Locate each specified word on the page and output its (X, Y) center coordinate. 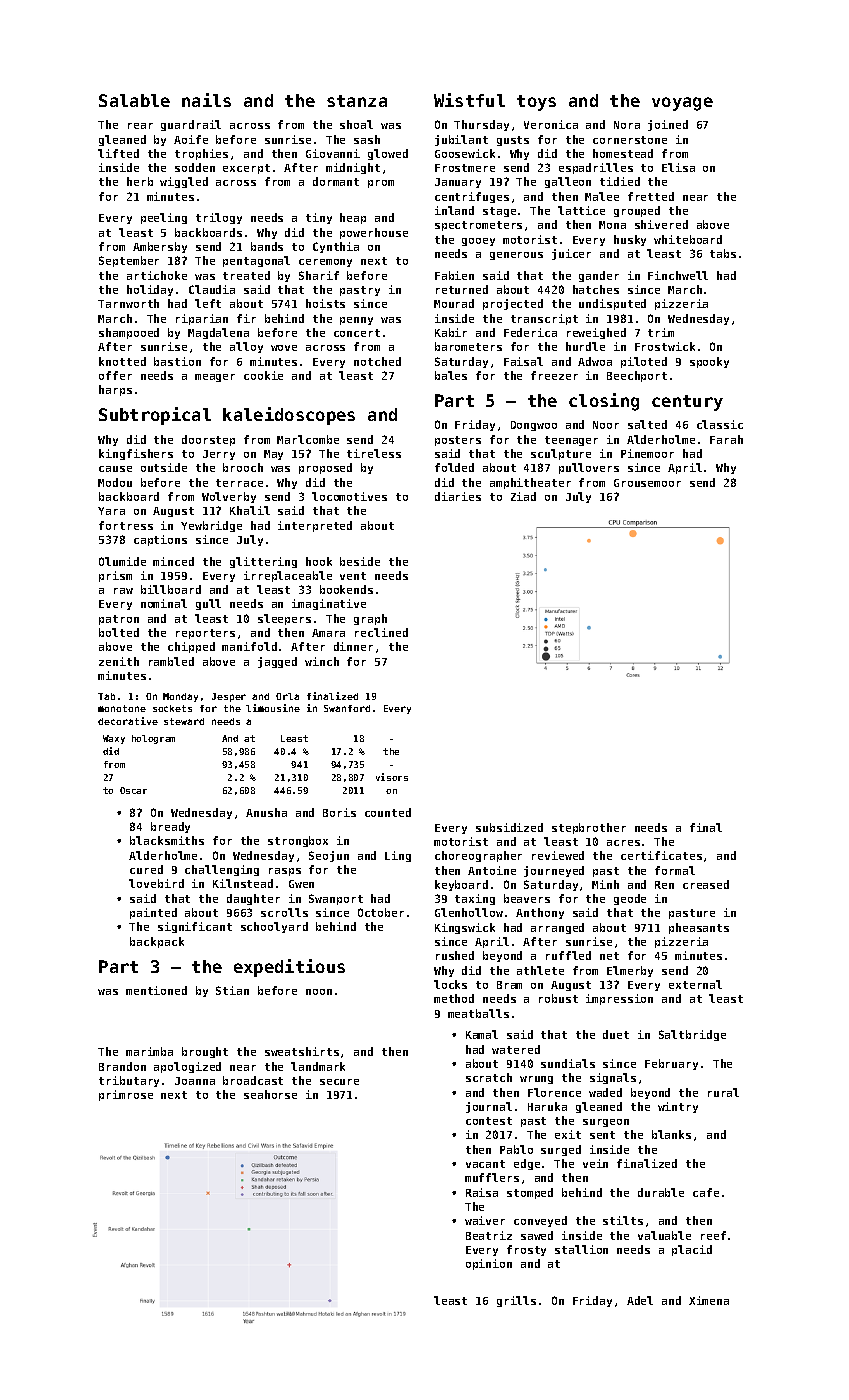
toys (536, 103)
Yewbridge (211, 526)
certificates (661, 855)
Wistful (469, 100)
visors (392, 777)
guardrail (191, 125)
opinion (489, 1264)
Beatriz (489, 1235)
